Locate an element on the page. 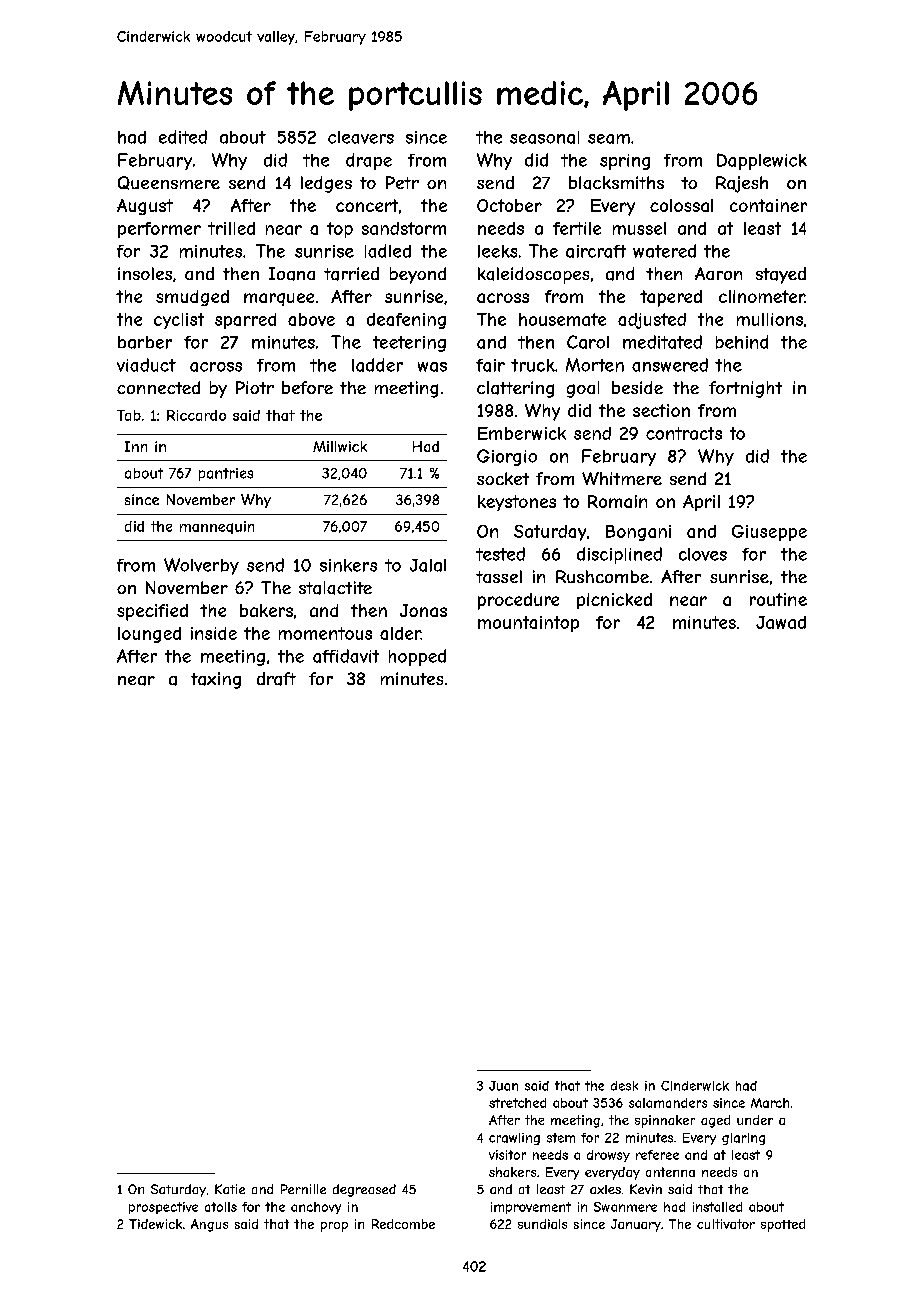  mannequin is located at coordinates (217, 527).
